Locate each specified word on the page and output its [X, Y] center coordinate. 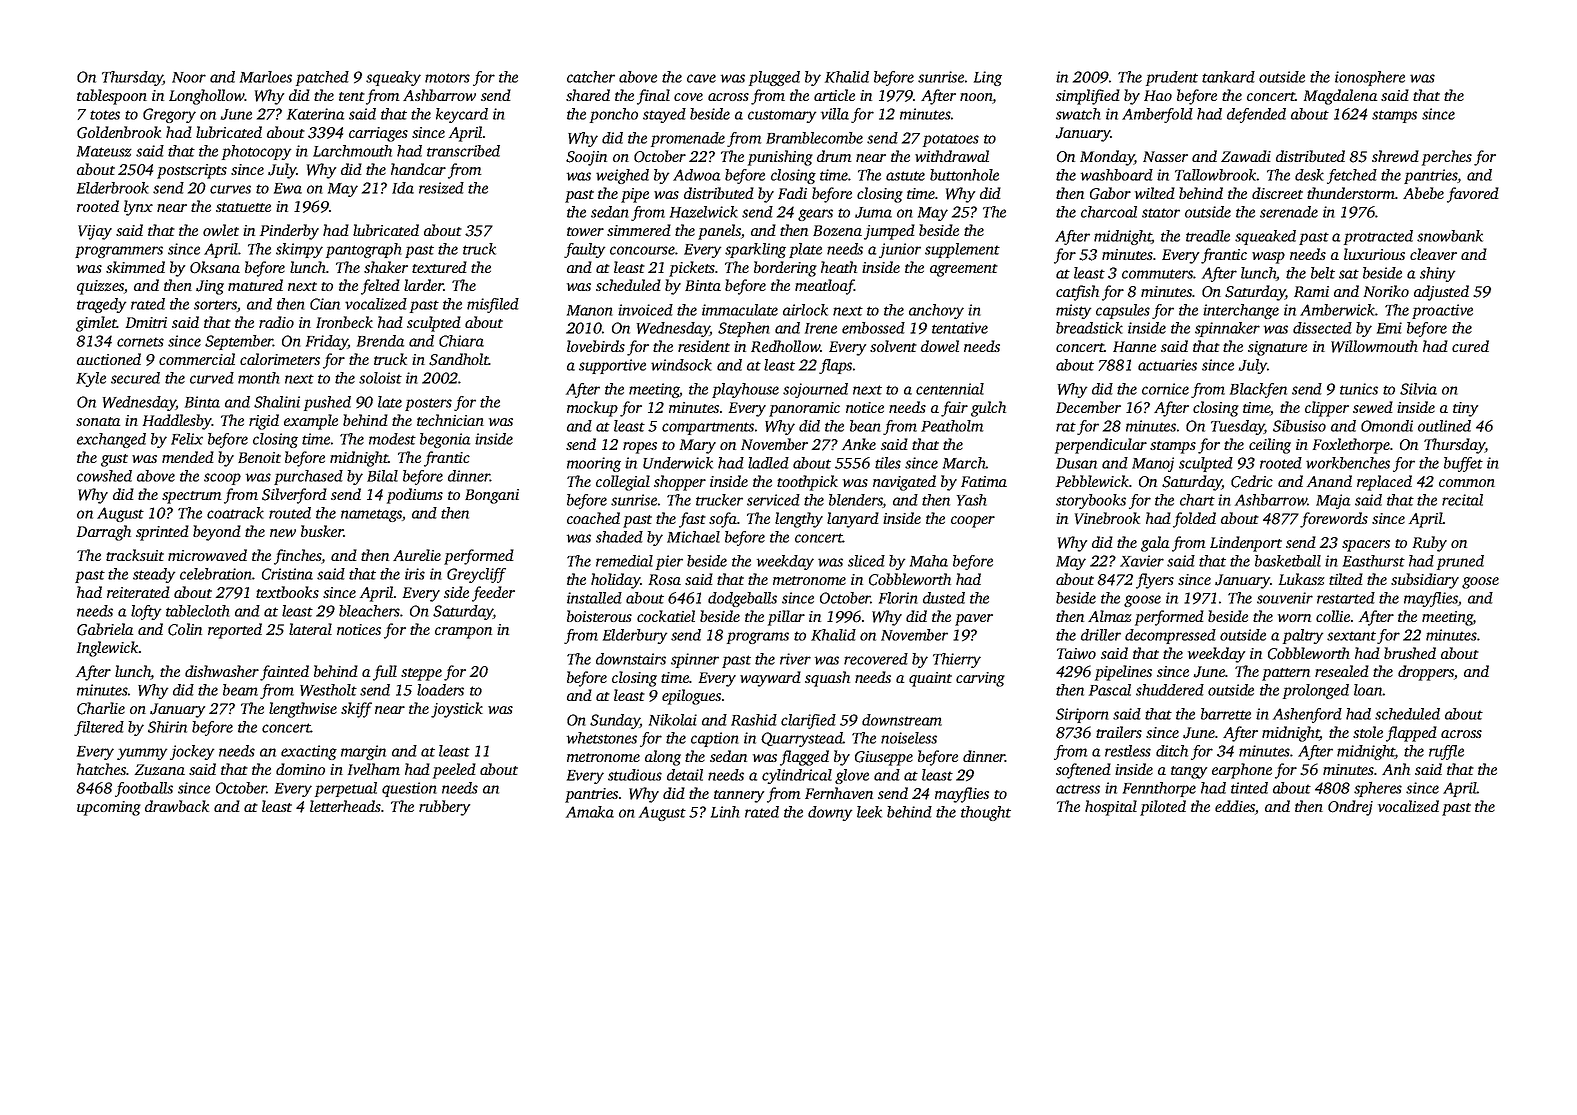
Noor [189, 77]
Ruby [1430, 544]
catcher [591, 77]
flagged [804, 758]
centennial [950, 389]
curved [212, 378]
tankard [1228, 77]
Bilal [382, 476]
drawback [177, 806]
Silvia [1418, 389]
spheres [1378, 789]
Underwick [678, 463]
